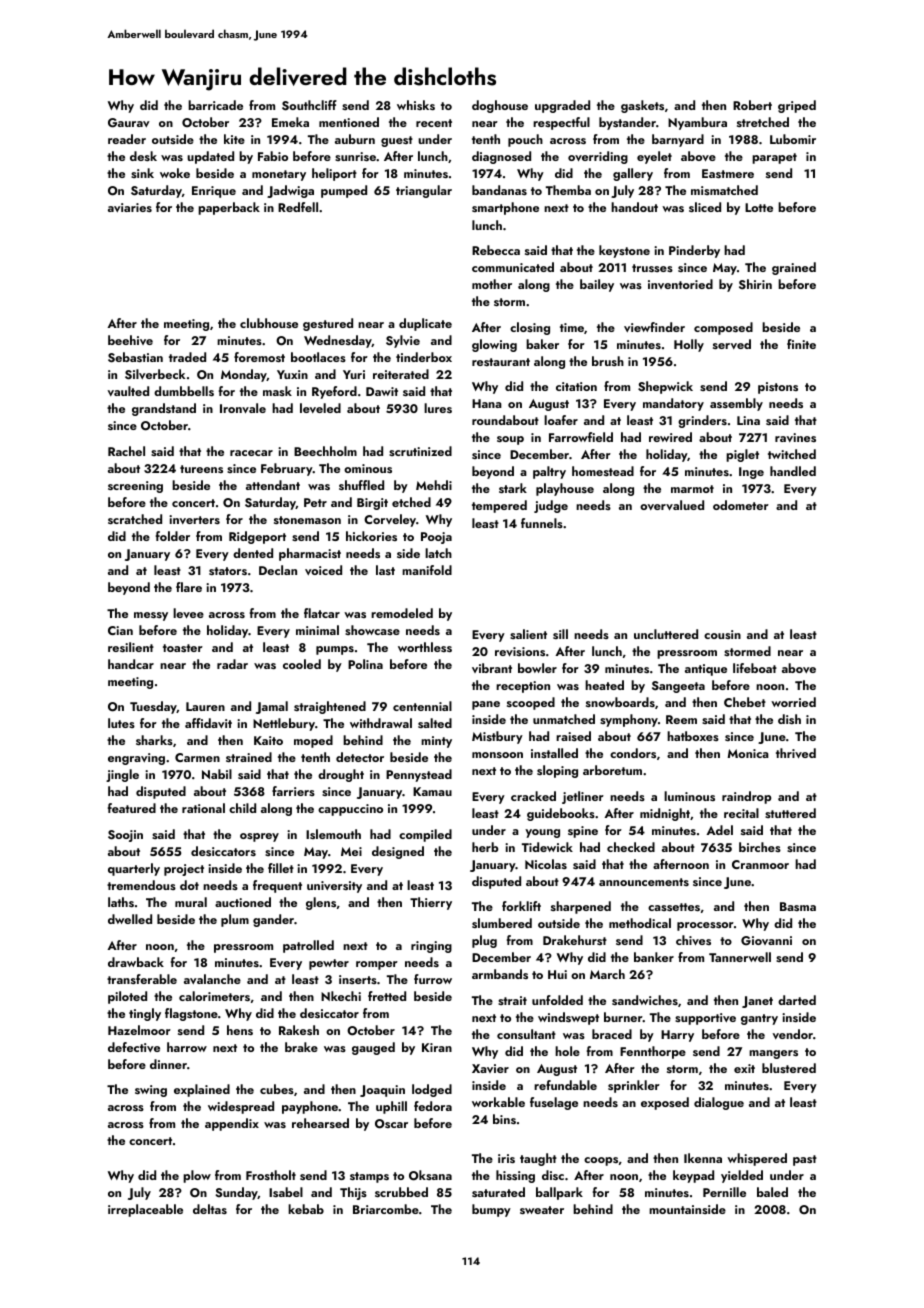  I want to click on Sebastian, so click(135, 357).
